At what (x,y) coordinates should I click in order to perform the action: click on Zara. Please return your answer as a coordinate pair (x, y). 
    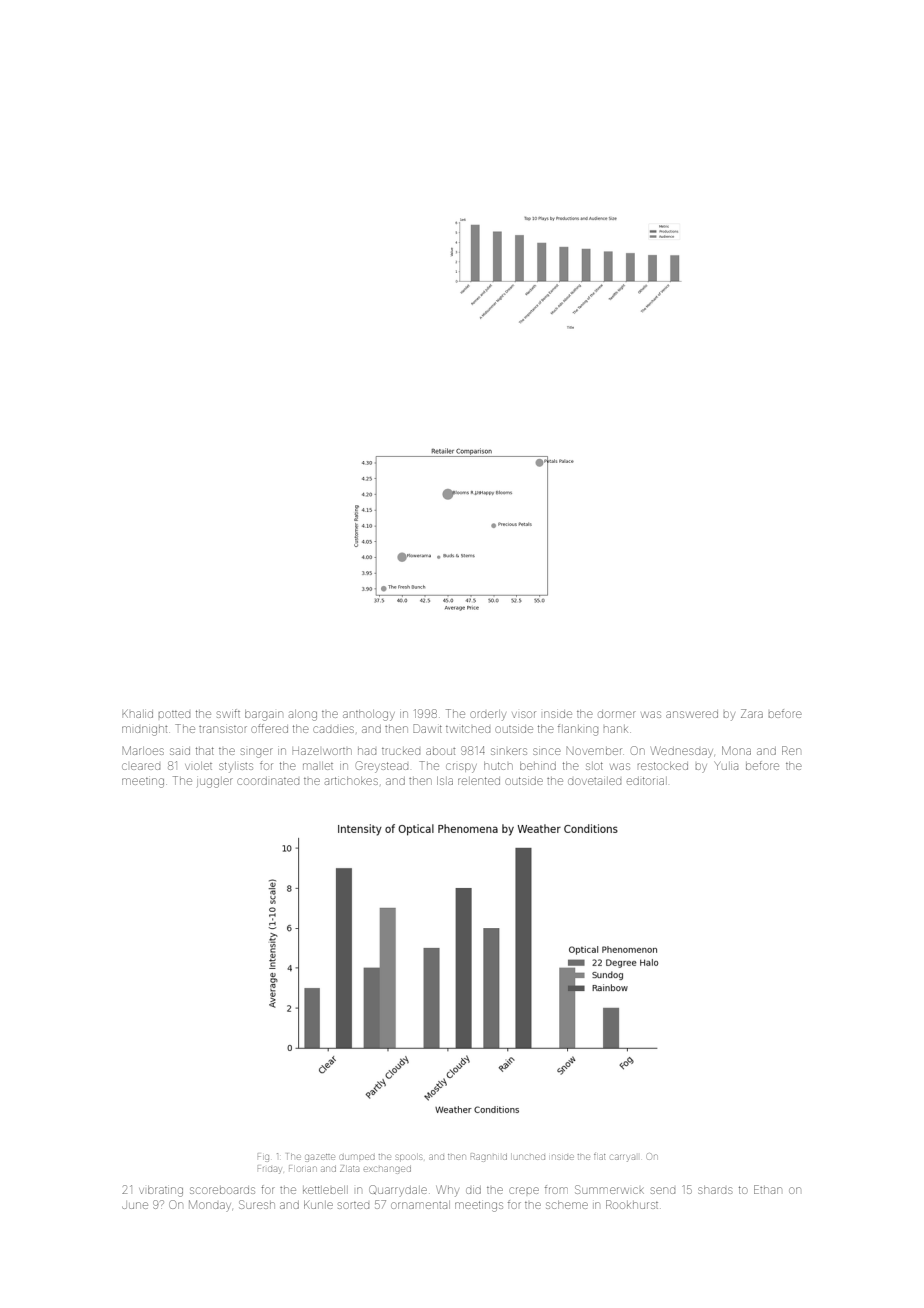
    Looking at the image, I should click on (752, 713).
